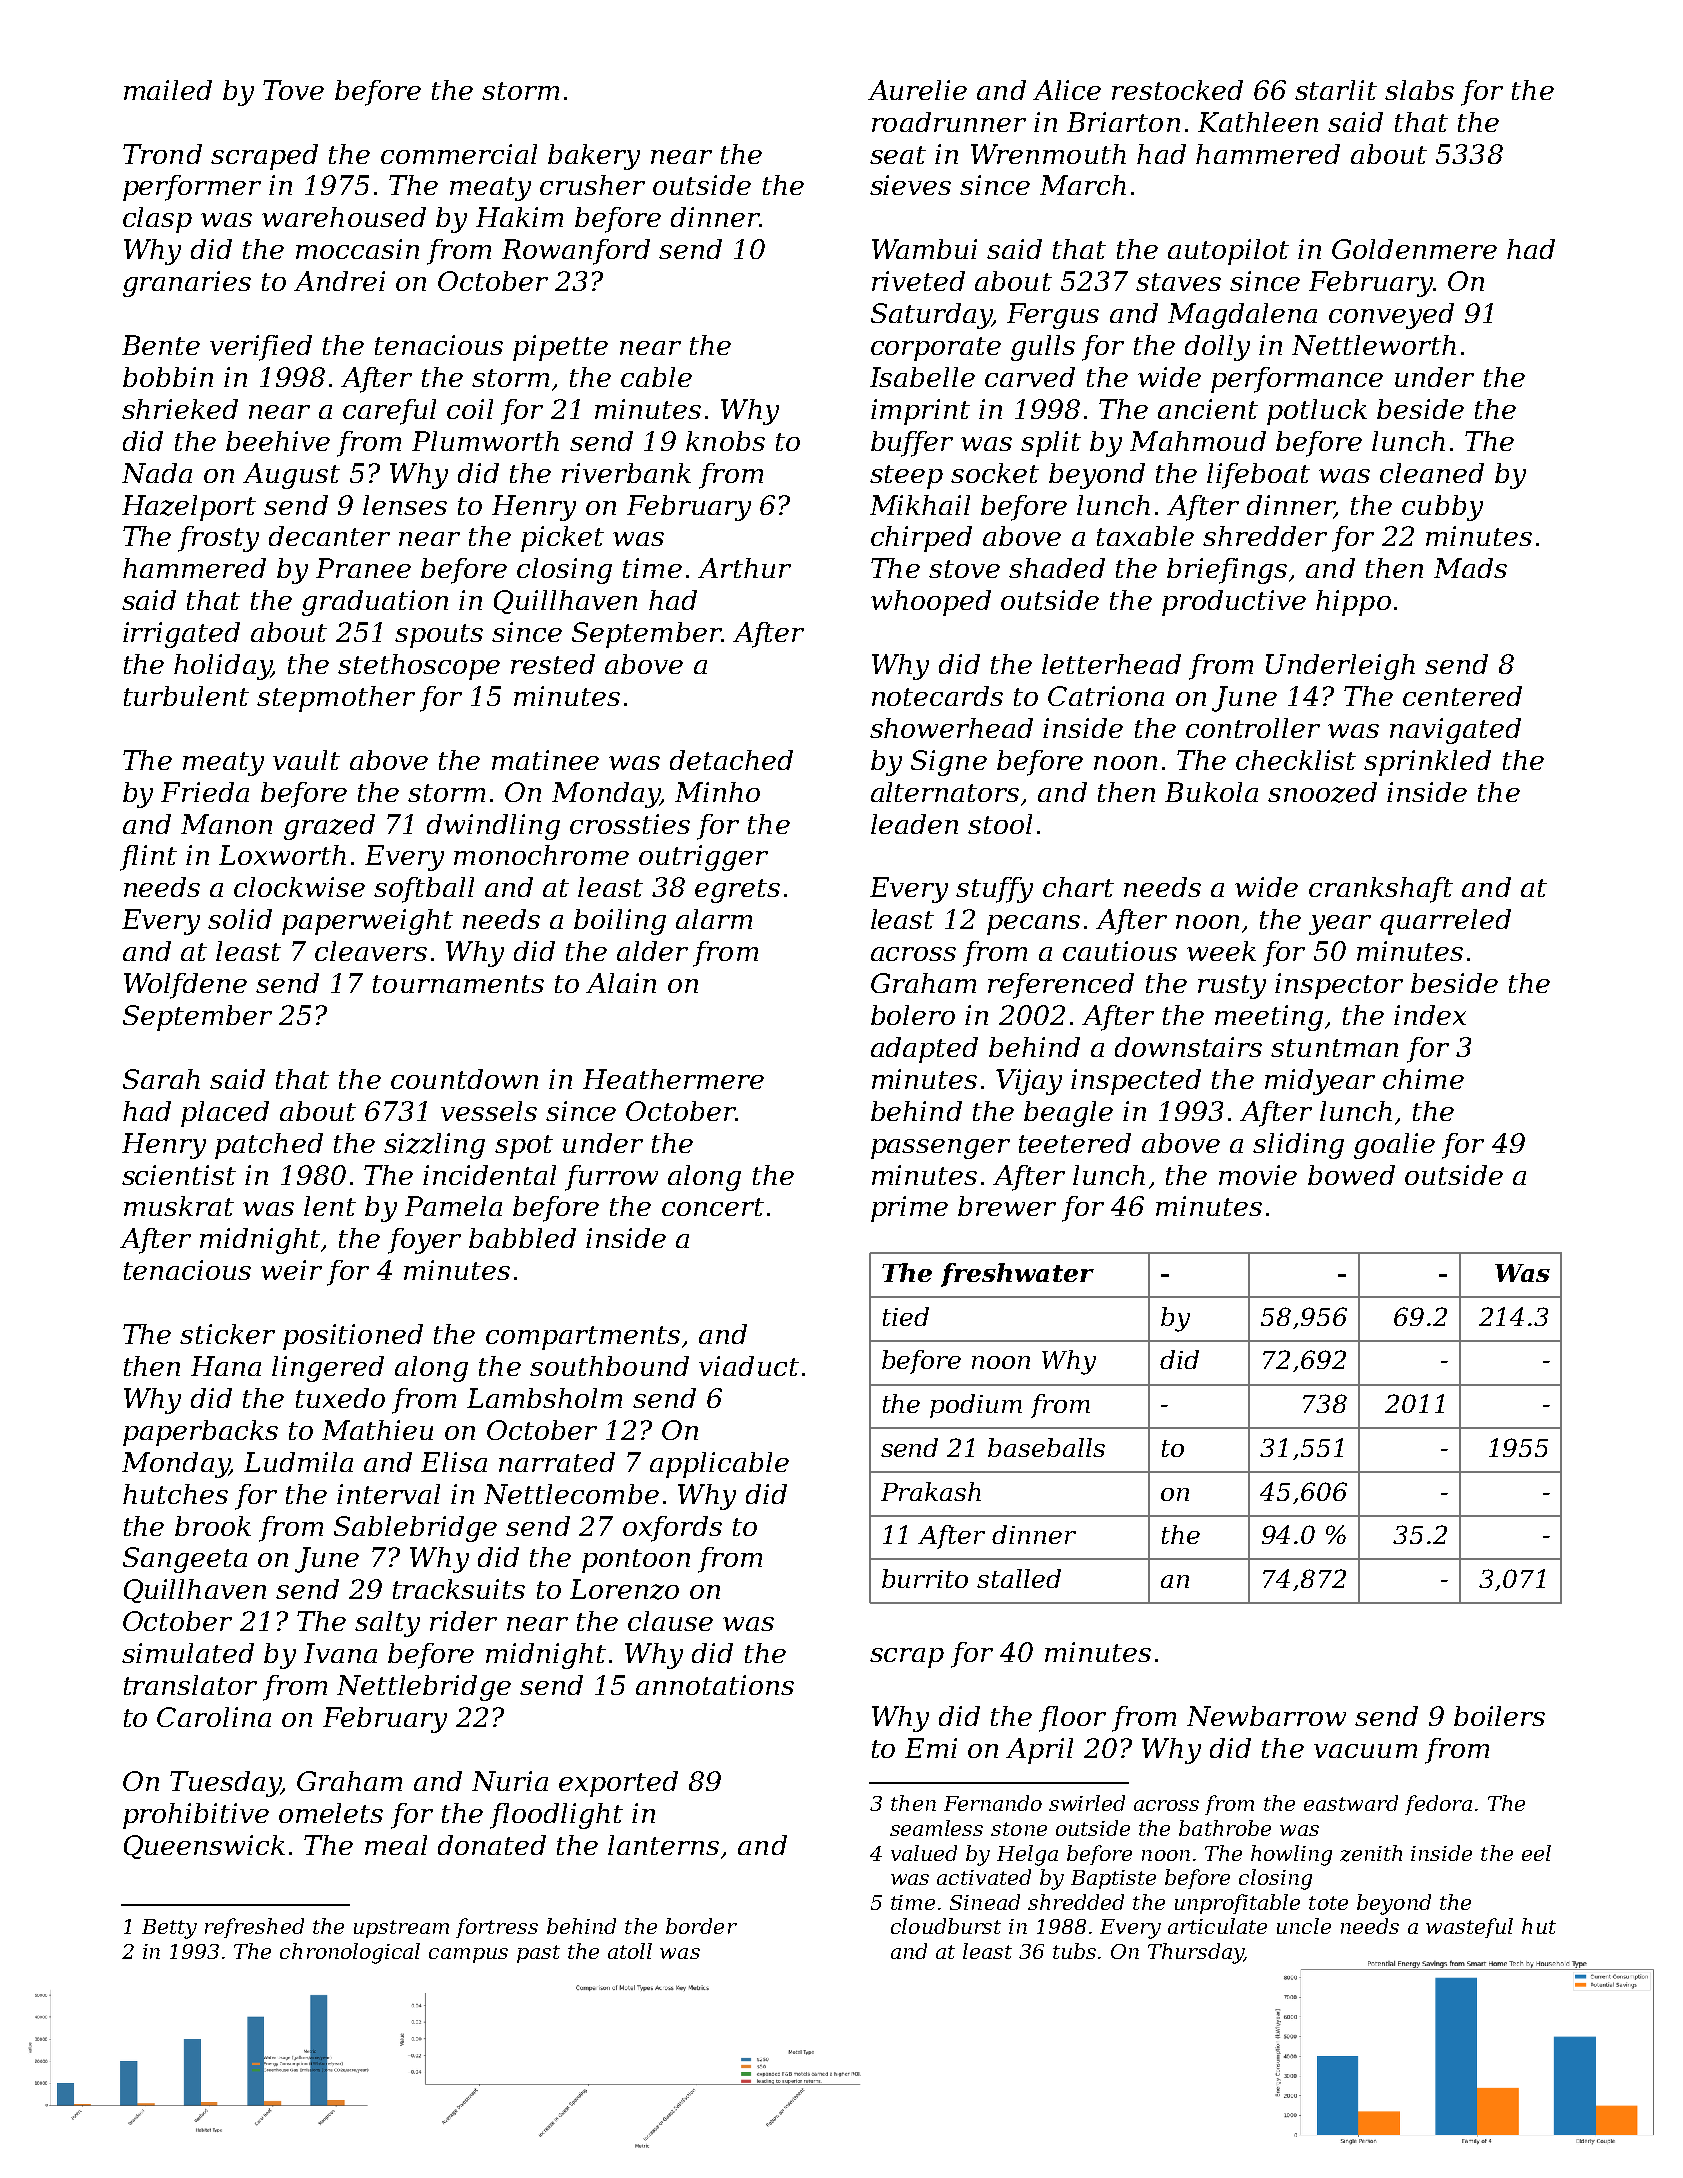 The width and height of the page is (1683, 2178). What do you see at coordinates (298, 1462) in the page?
I see `Ludmila` at bounding box center [298, 1462].
